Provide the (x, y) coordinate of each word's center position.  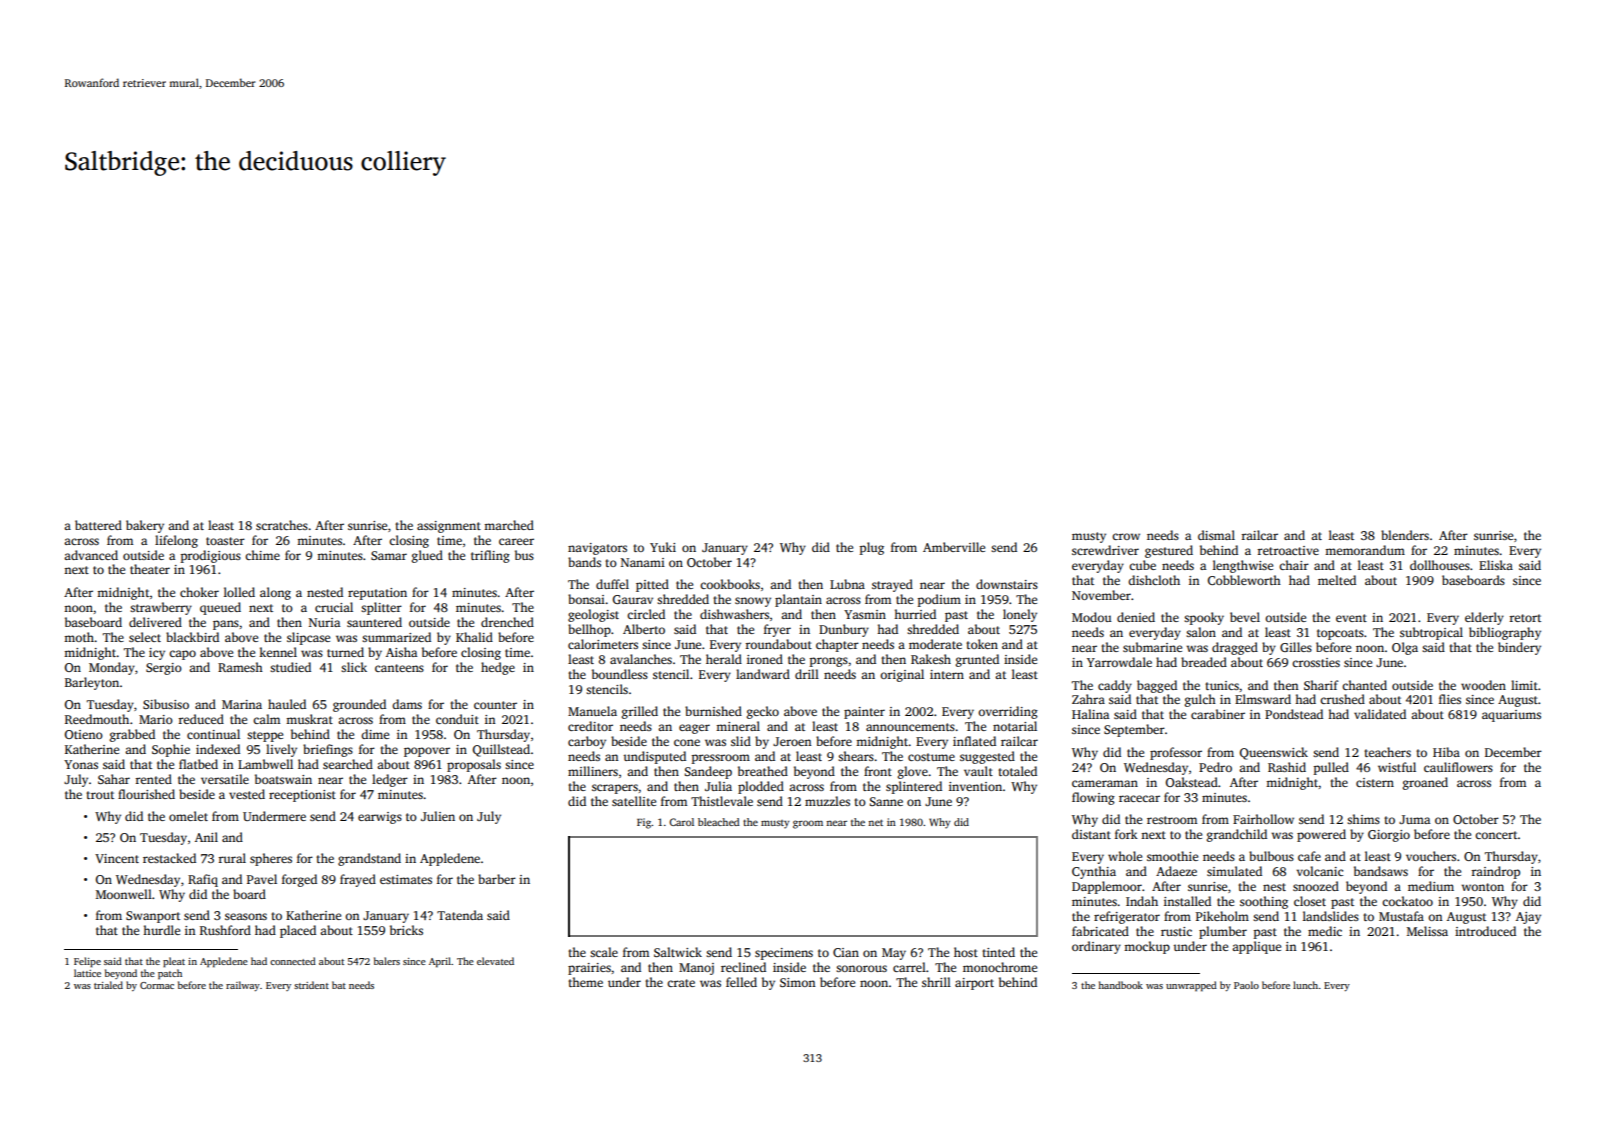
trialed (108, 985)
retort (1525, 618)
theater (150, 569)
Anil (206, 837)
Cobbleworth (1244, 580)
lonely (1020, 615)
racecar (1139, 798)
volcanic (1320, 871)
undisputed (654, 757)
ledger (390, 780)
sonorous (861, 968)
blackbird (192, 637)
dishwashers (734, 614)
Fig (644, 823)
